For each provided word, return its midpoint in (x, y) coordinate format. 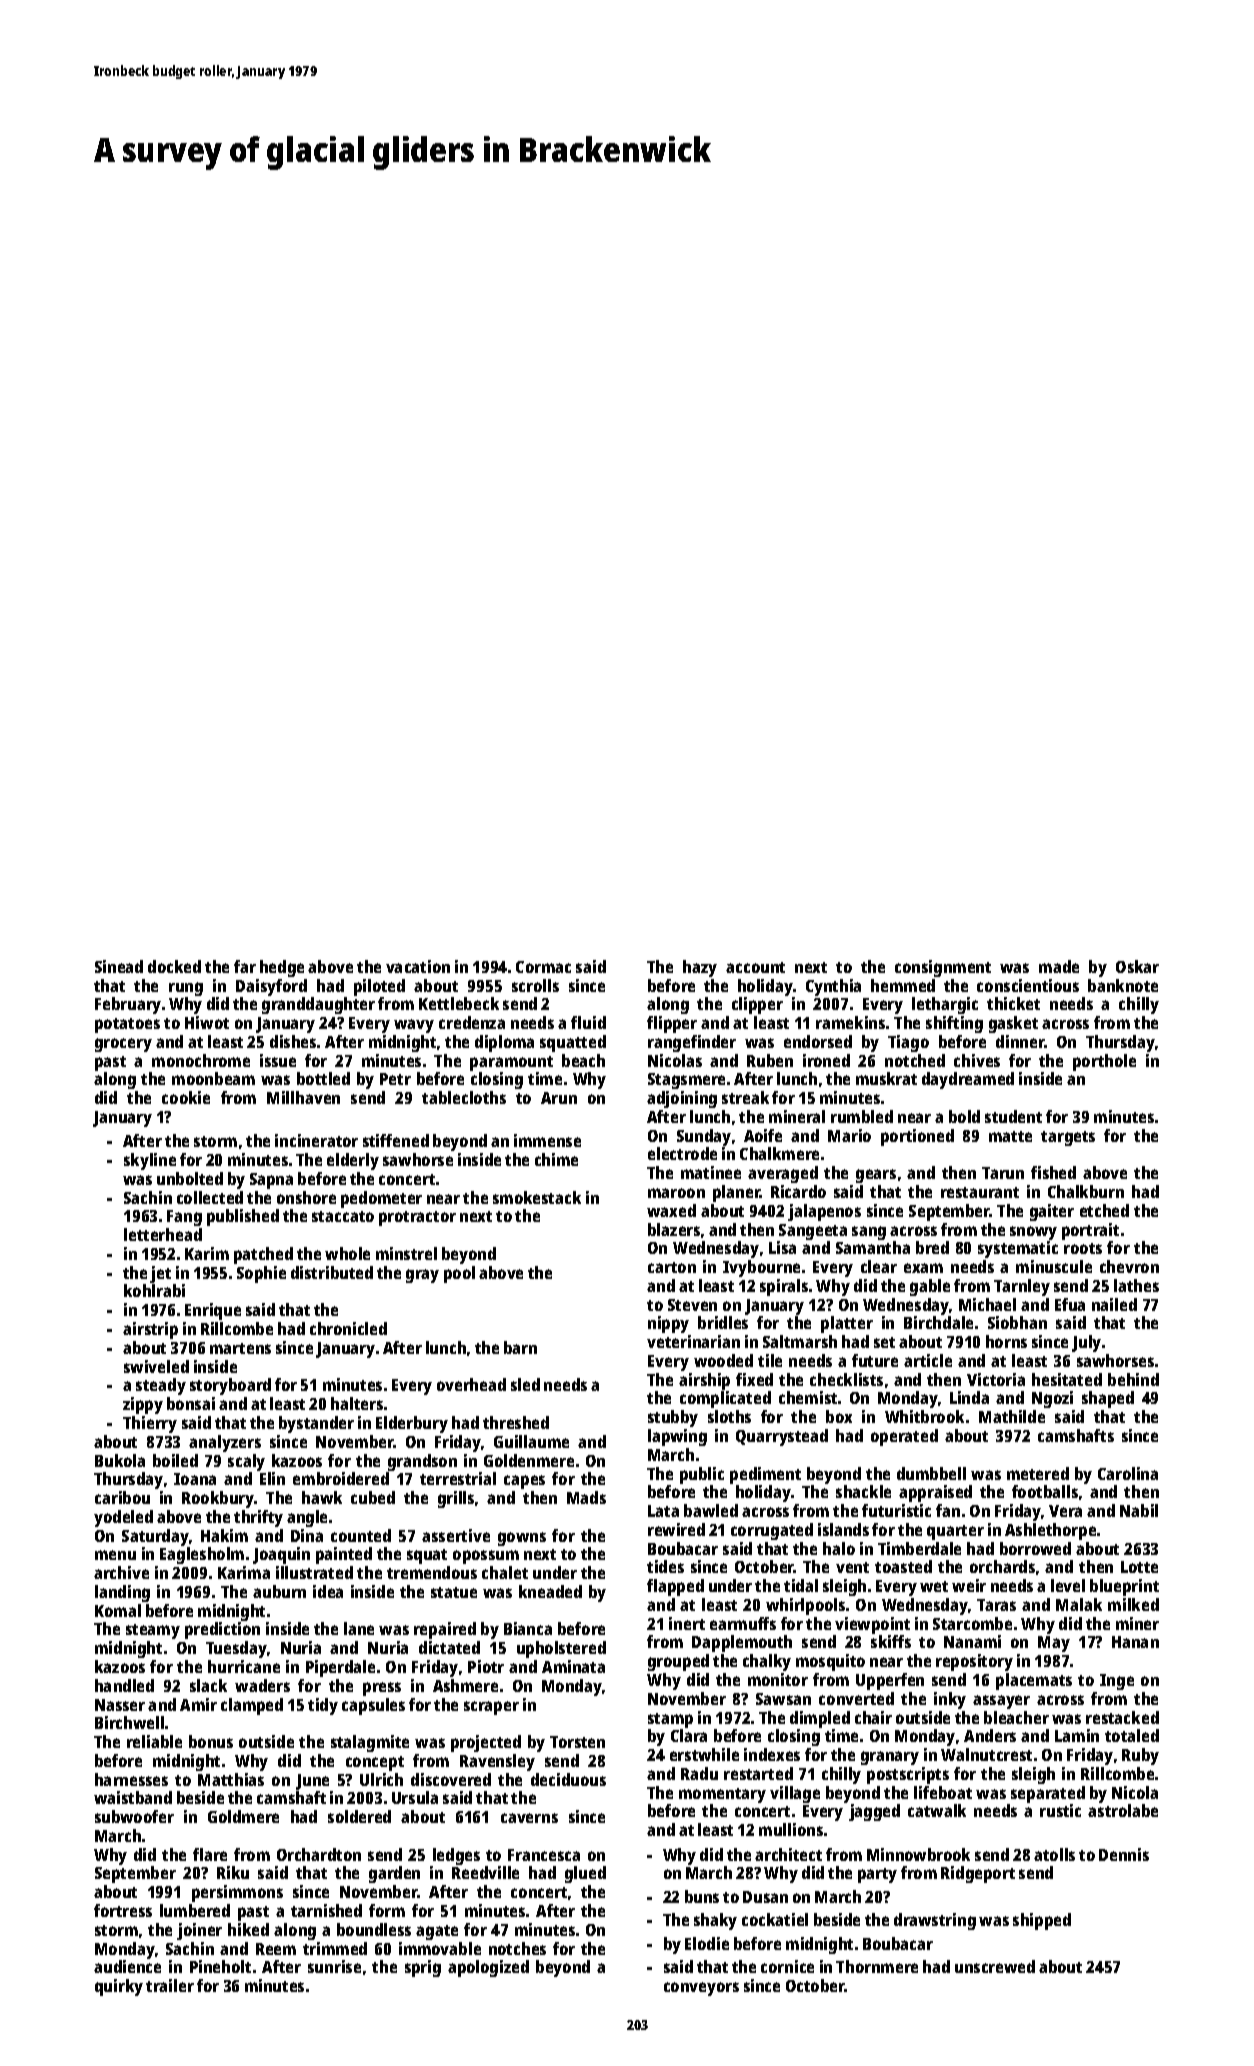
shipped (1042, 1921)
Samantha (873, 1247)
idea (328, 1591)
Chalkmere (779, 1153)
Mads (586, 1497)
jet (160, 1274)
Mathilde (1012, 1416)
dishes (293, 1041)
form (387, 1910)
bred (932, 1247)
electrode (682, 1153)
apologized (488, 1968)
